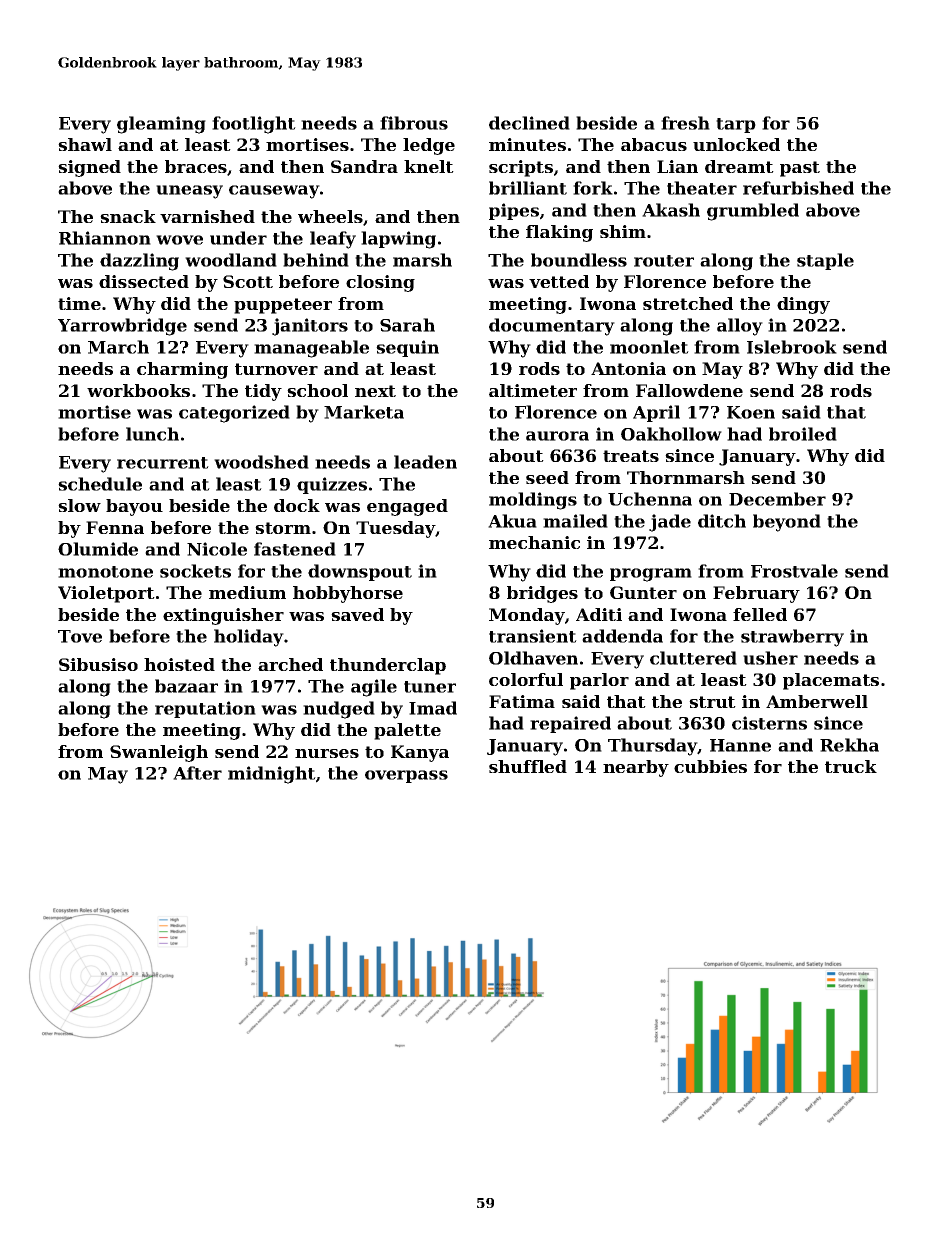 This page has height=1233, width=952. I want to click on staple, so click(825, 261).
